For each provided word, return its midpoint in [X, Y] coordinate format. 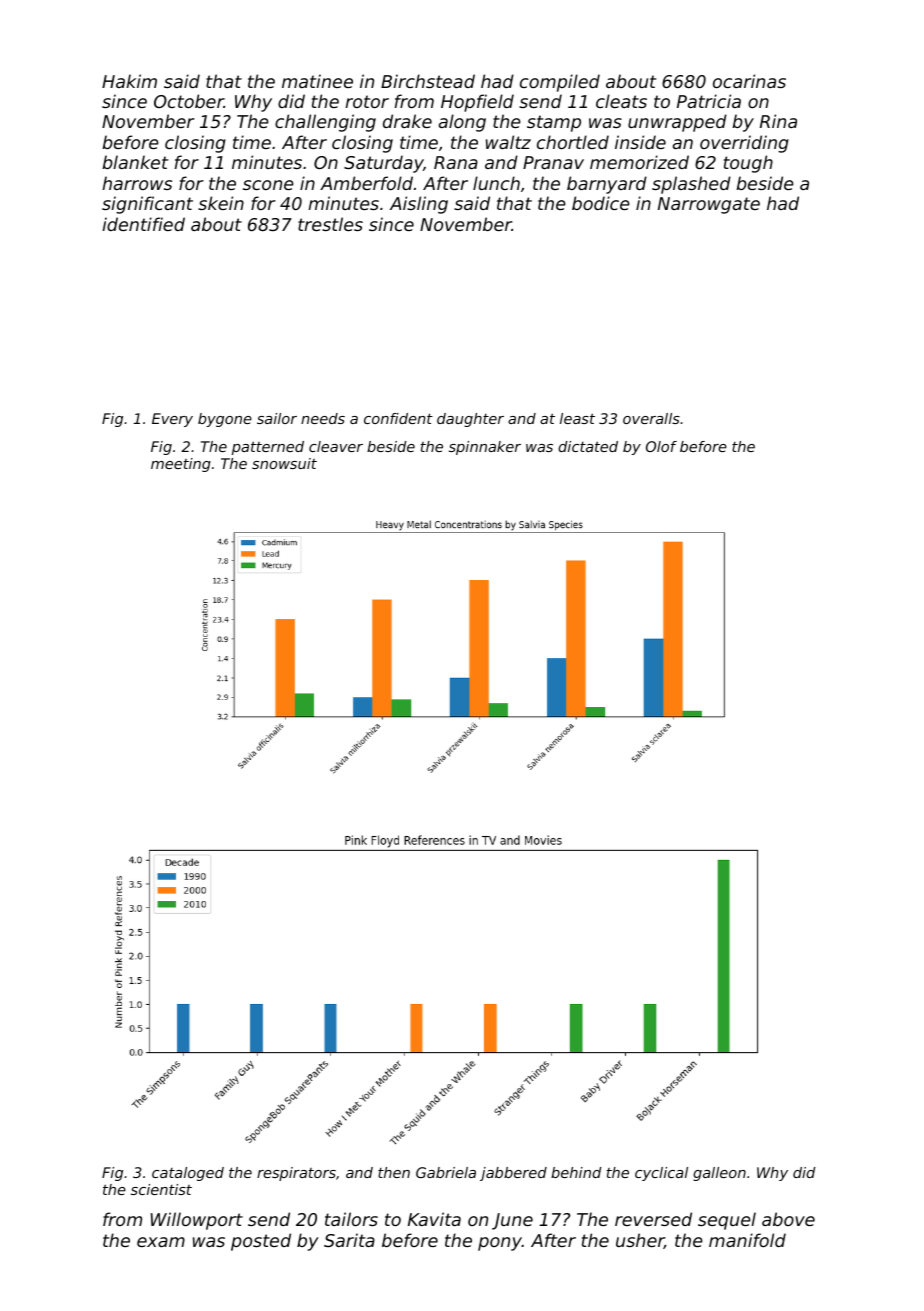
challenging [325, 123]
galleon [719, 1174]
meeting [181, 465]
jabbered [513, 1174]
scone [268, 185]
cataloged [188, 1174]
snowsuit [284, 463]
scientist [161, 1189]
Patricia [709, 101]
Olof [661, 446]
